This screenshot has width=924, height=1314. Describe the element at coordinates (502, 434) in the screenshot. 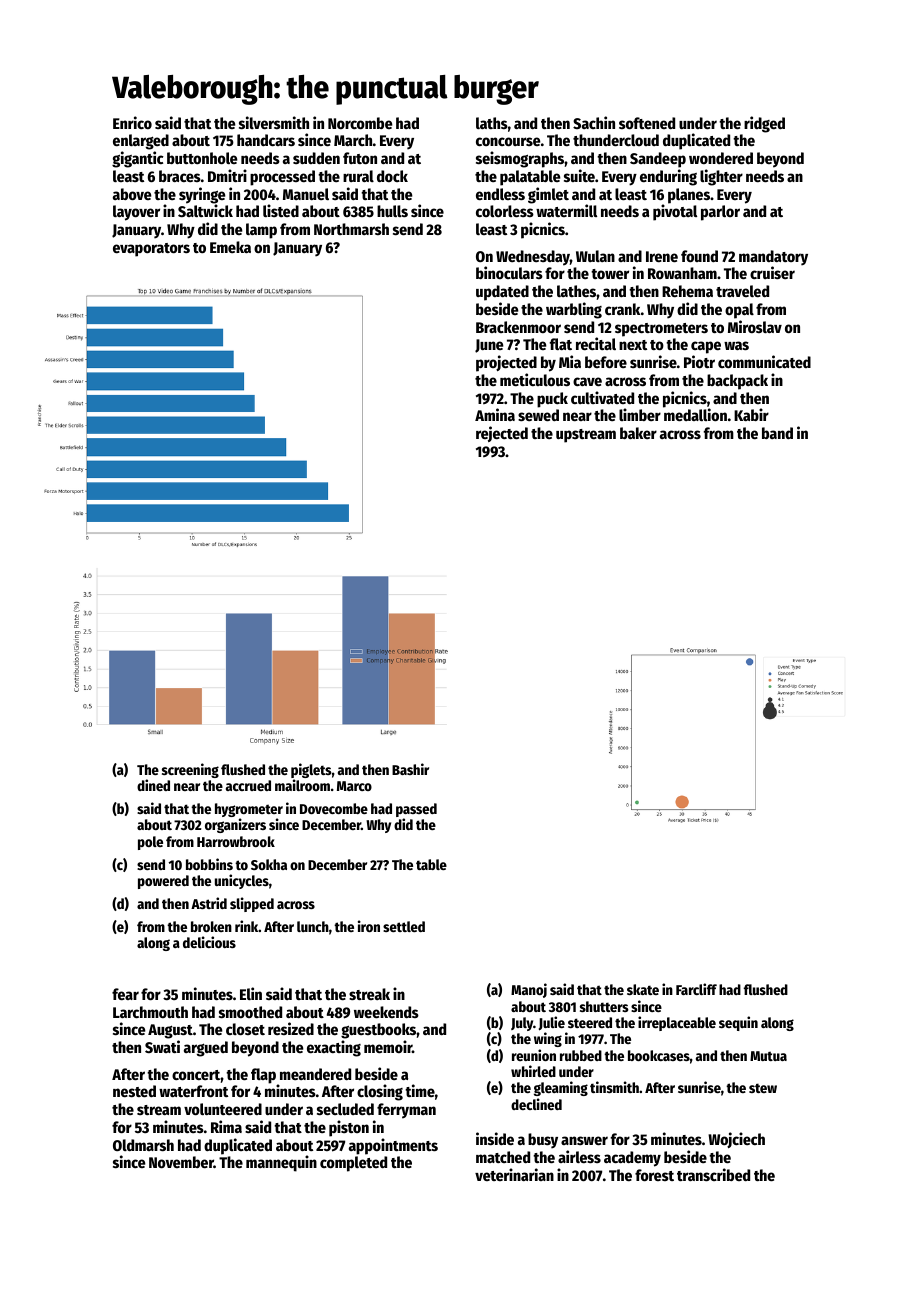

I see `rejected` at that location.
